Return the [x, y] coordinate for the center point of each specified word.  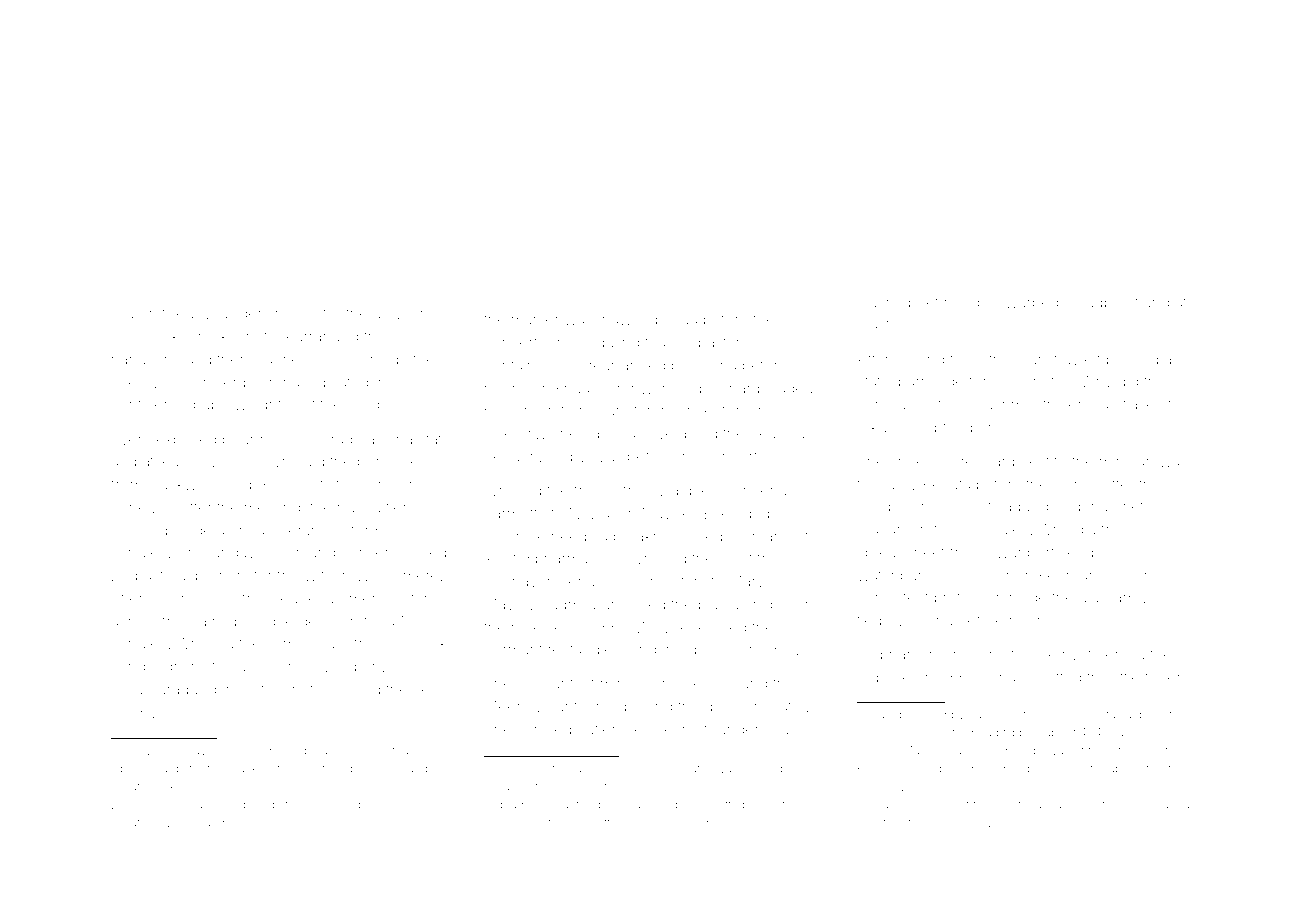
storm [1072, 485]
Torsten [367, 552]
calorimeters [663, 581]
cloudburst [1101, 302]
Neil [189, 822]
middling [609, 344]
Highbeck [145, 338]
